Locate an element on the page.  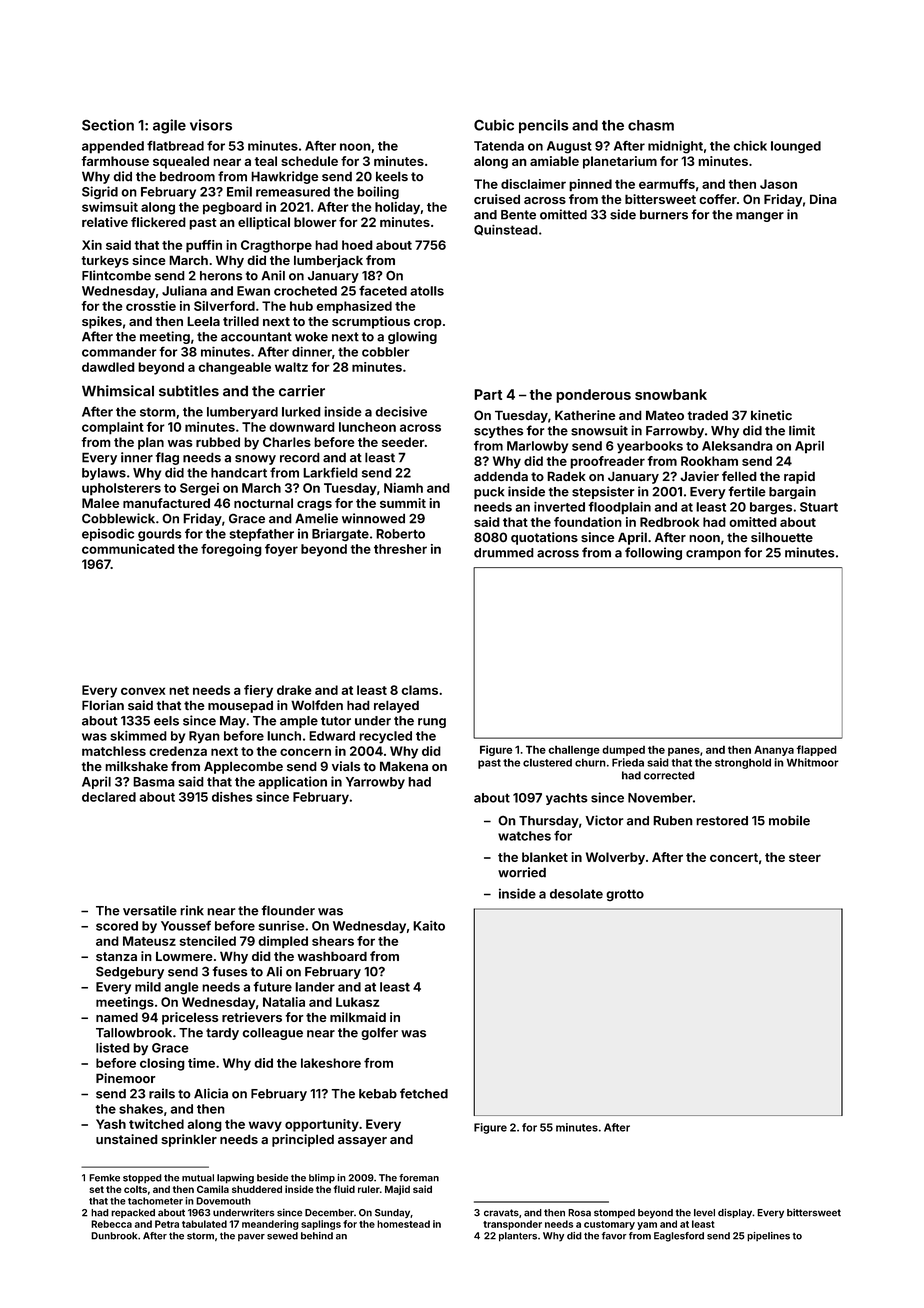
relative is located at coordinates (105, 222).
